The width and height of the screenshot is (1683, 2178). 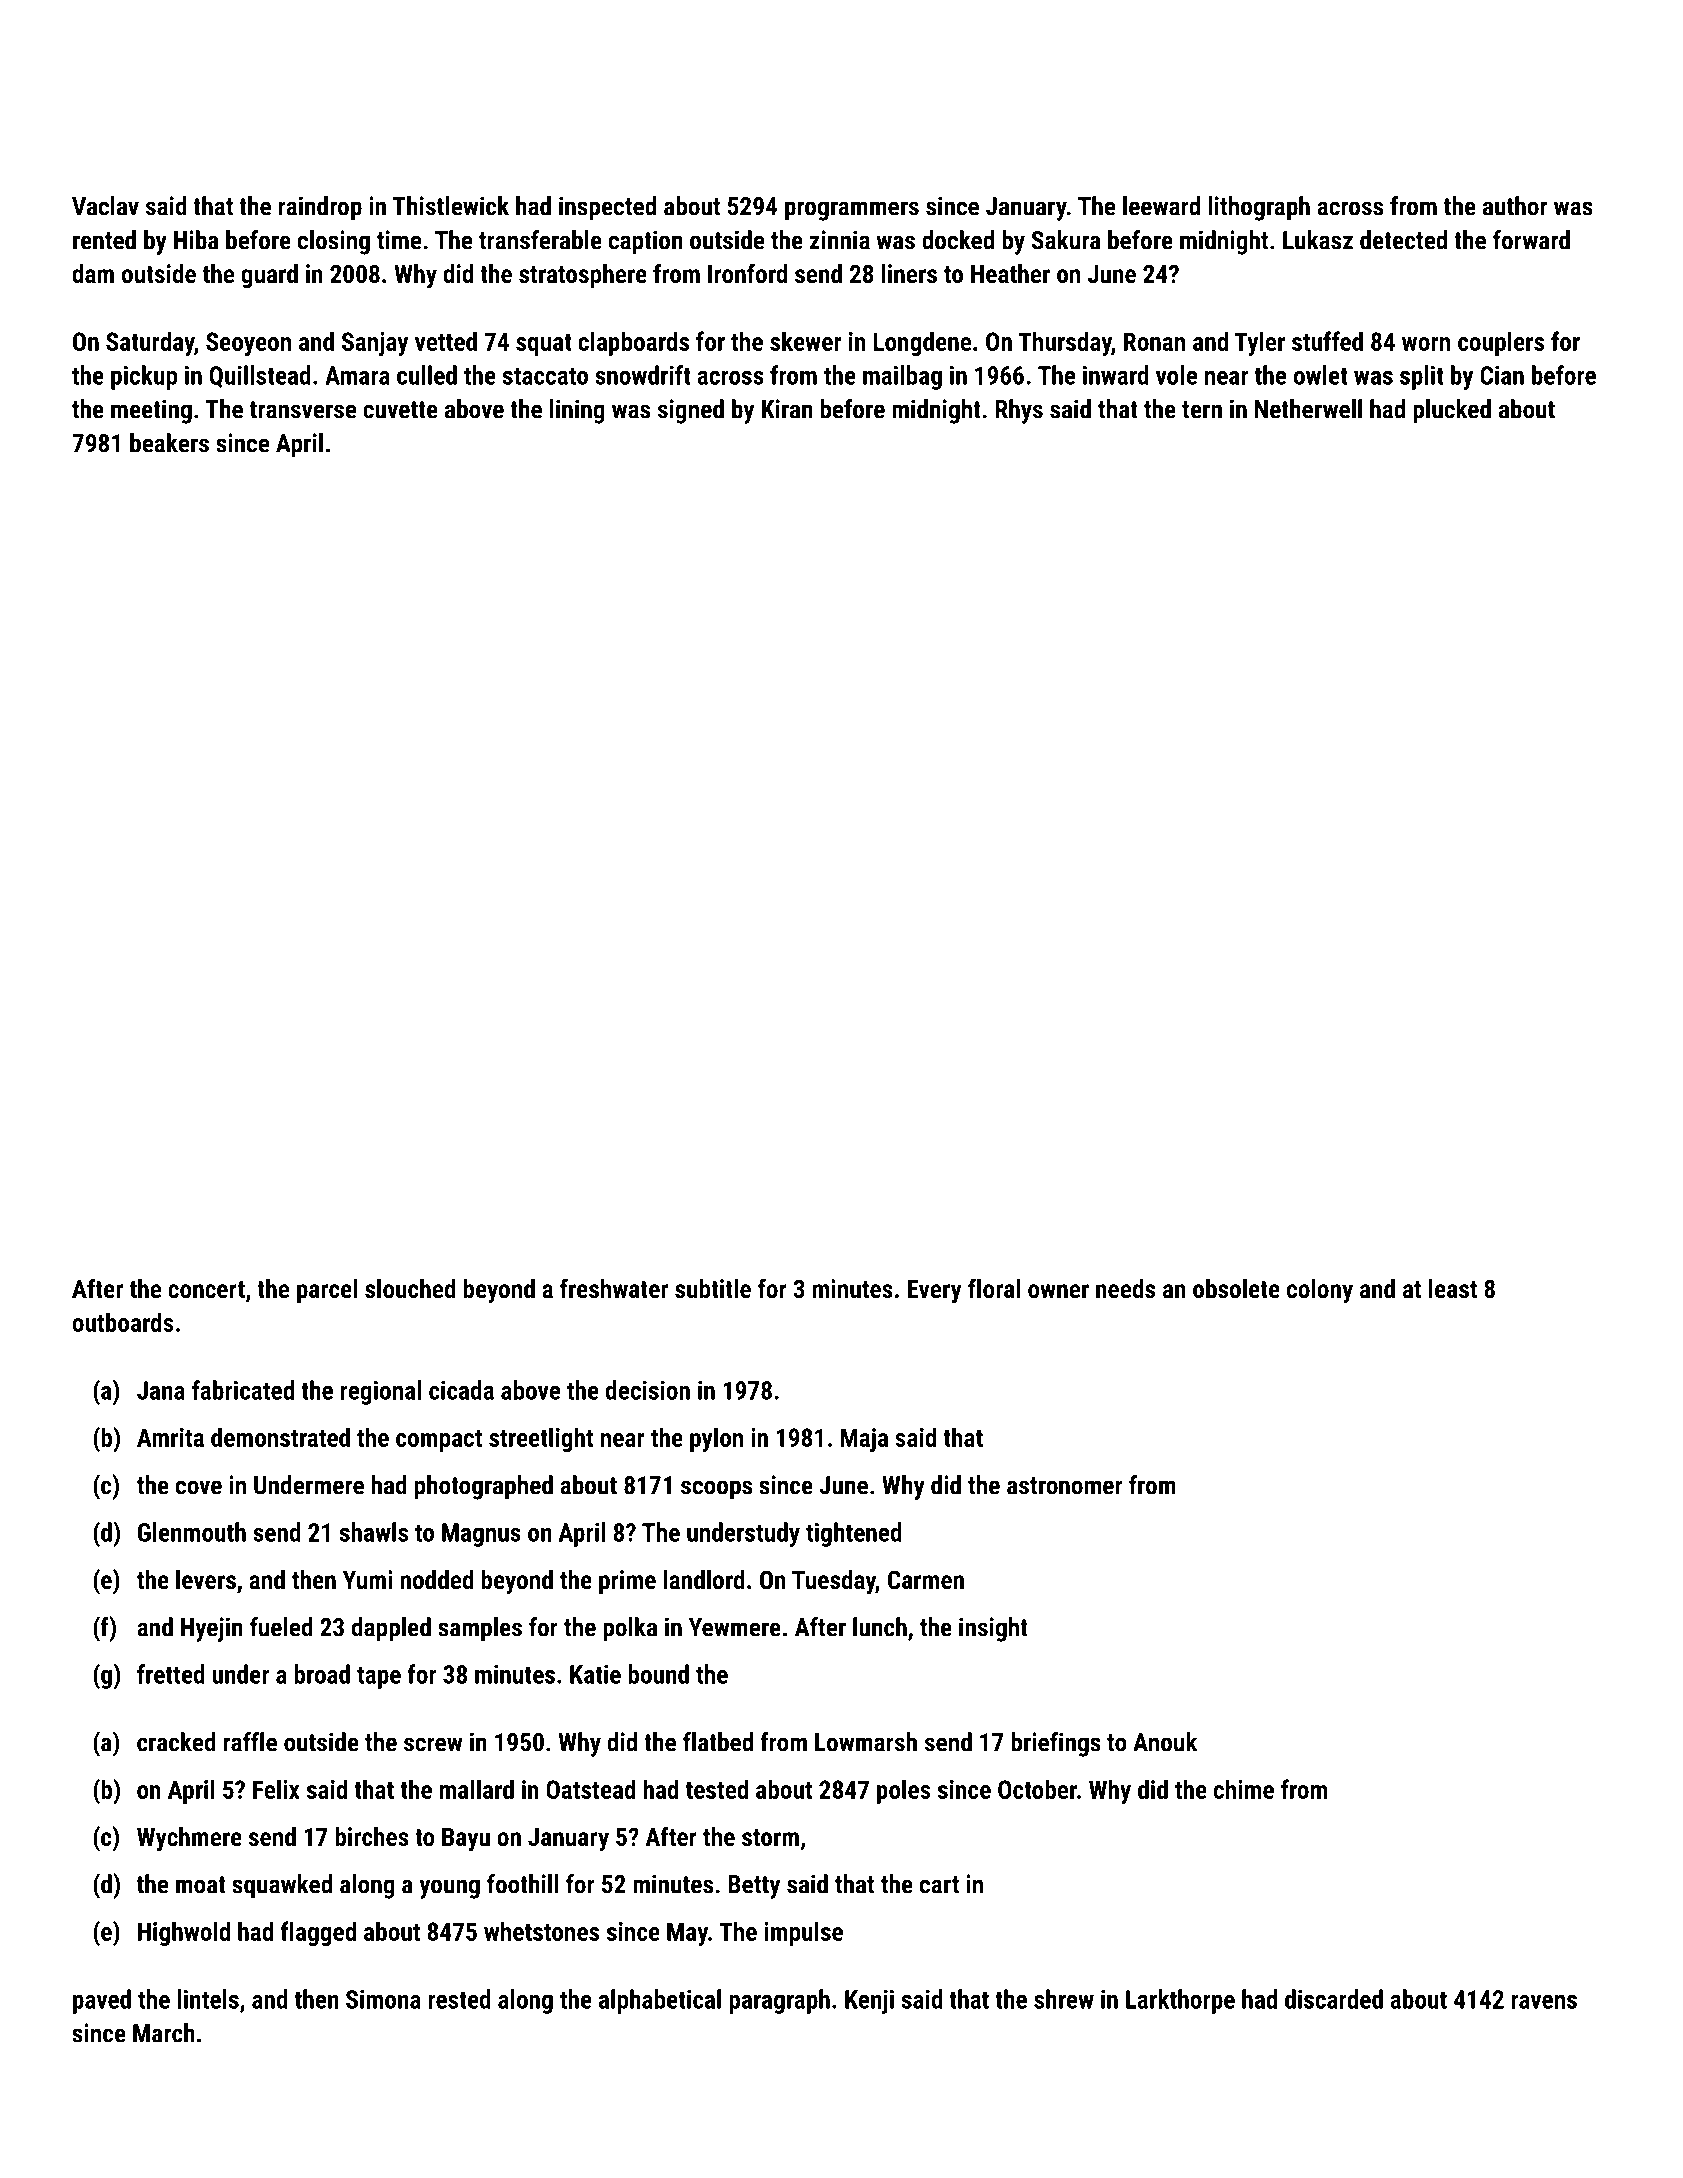 What do you see at coordinates (994, 1288) in the screenshot?
I see `floral` at bounding box center [994, 1288].
